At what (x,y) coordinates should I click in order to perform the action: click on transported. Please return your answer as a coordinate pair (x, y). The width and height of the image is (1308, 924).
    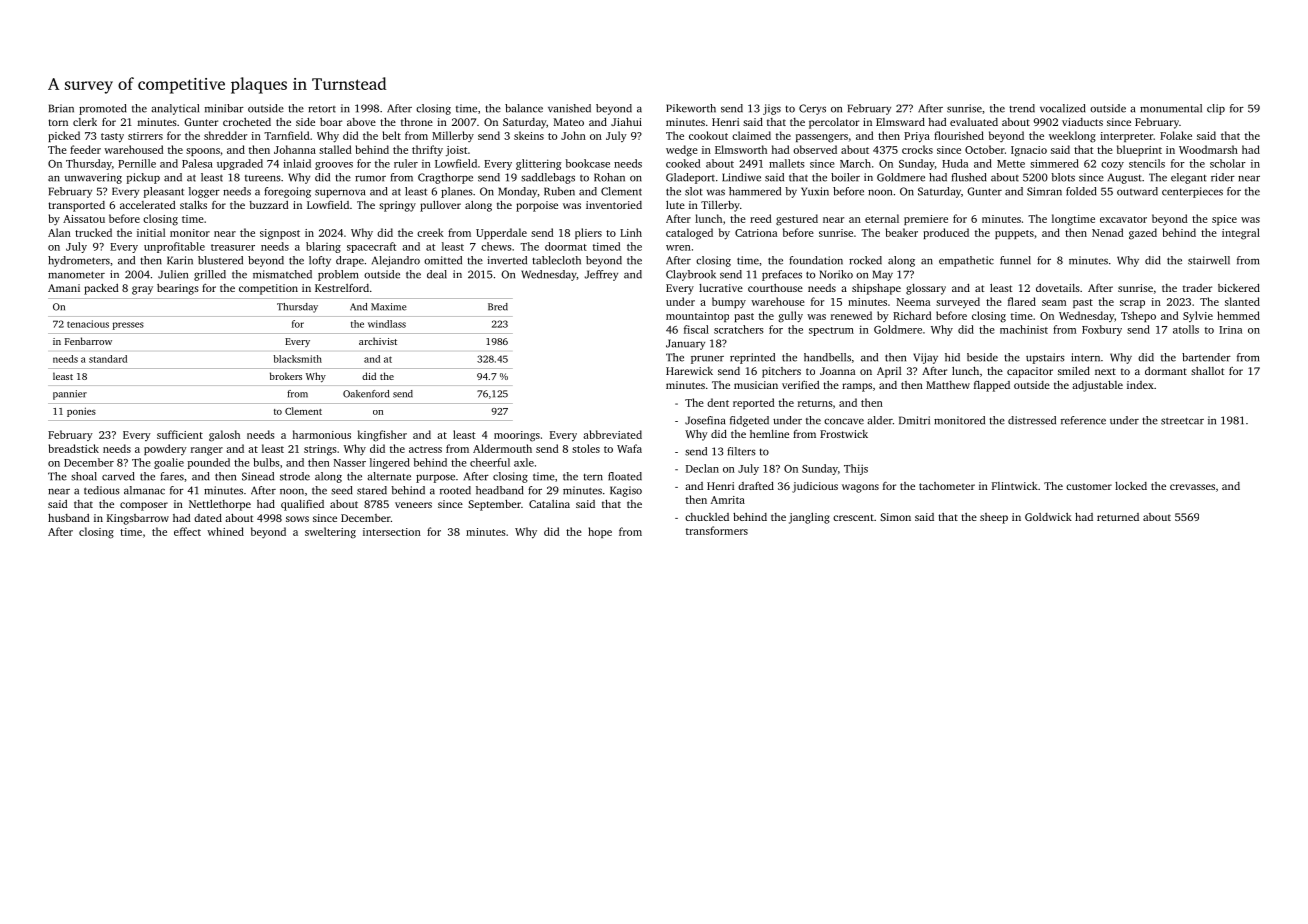
    Looking at the image, I should click on (76, 206).
